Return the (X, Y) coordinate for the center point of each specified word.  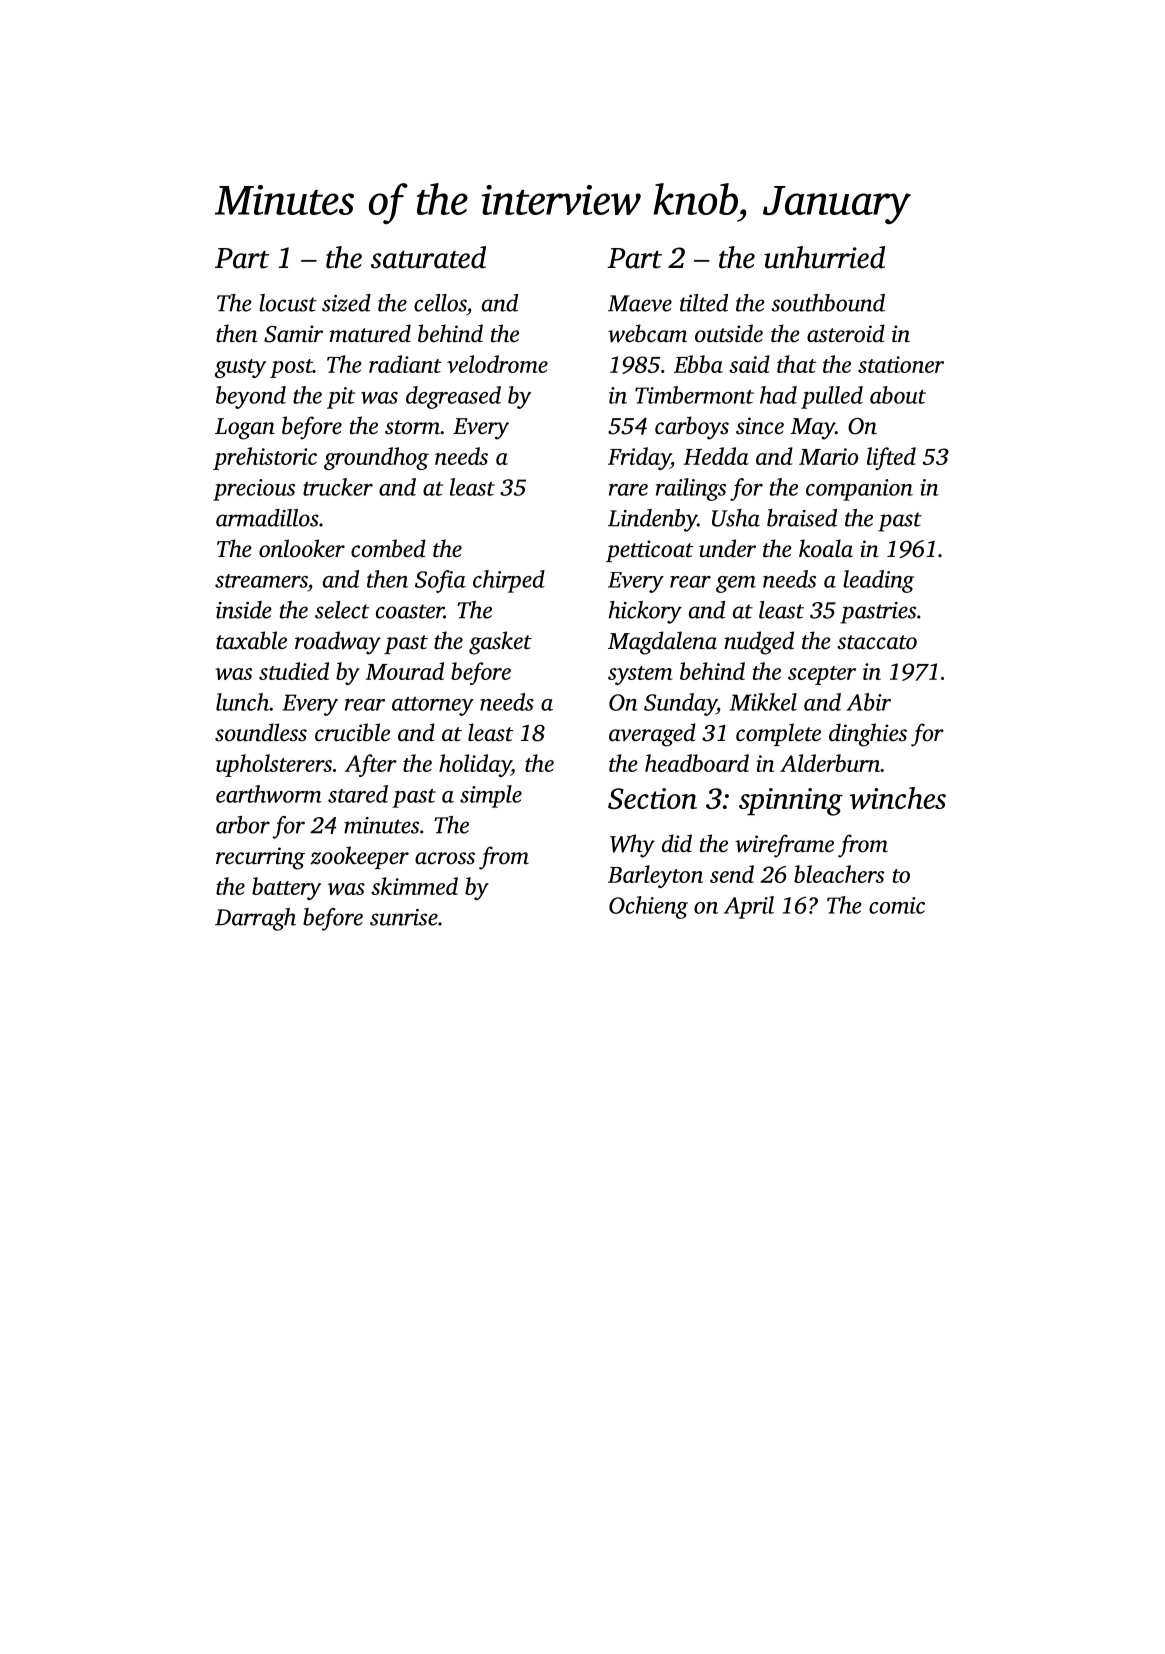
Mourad (405, 671)
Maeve (640, 303)
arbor (243, 825)
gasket (500, 643)
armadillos (267, 518)
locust (288, 303)
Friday (639, 458)
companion (859, 490)
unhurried (824, 257)
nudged (759, 643)
